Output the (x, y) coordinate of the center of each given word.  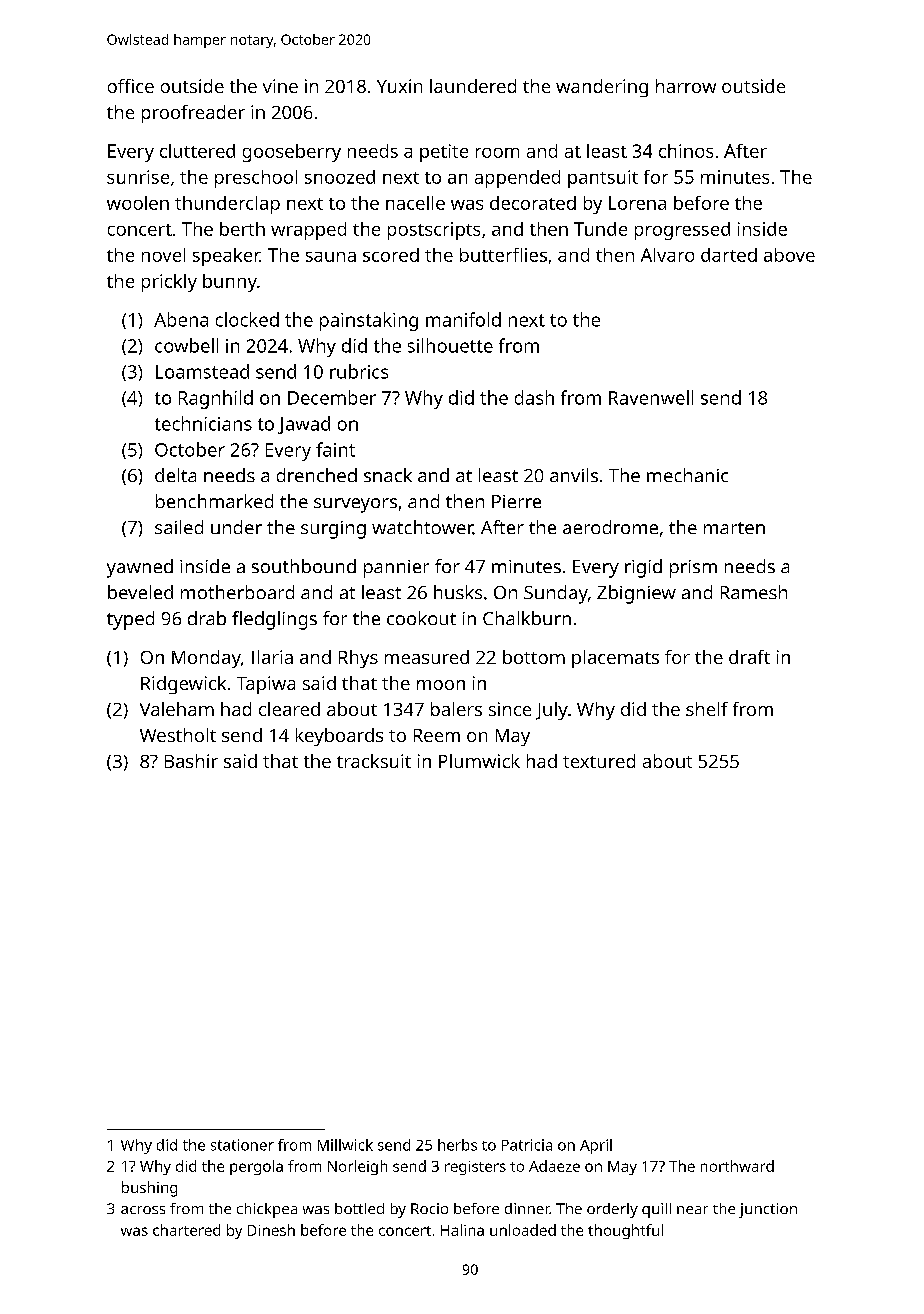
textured (599, 761)
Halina (462, 1230)
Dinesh (271, 1230)
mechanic (687, 475)
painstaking (369, 321)
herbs (457, 1145)
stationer (242, 1145)
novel (163, 255)
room (497, 153)
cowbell (186, 345)
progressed (682, 231)
